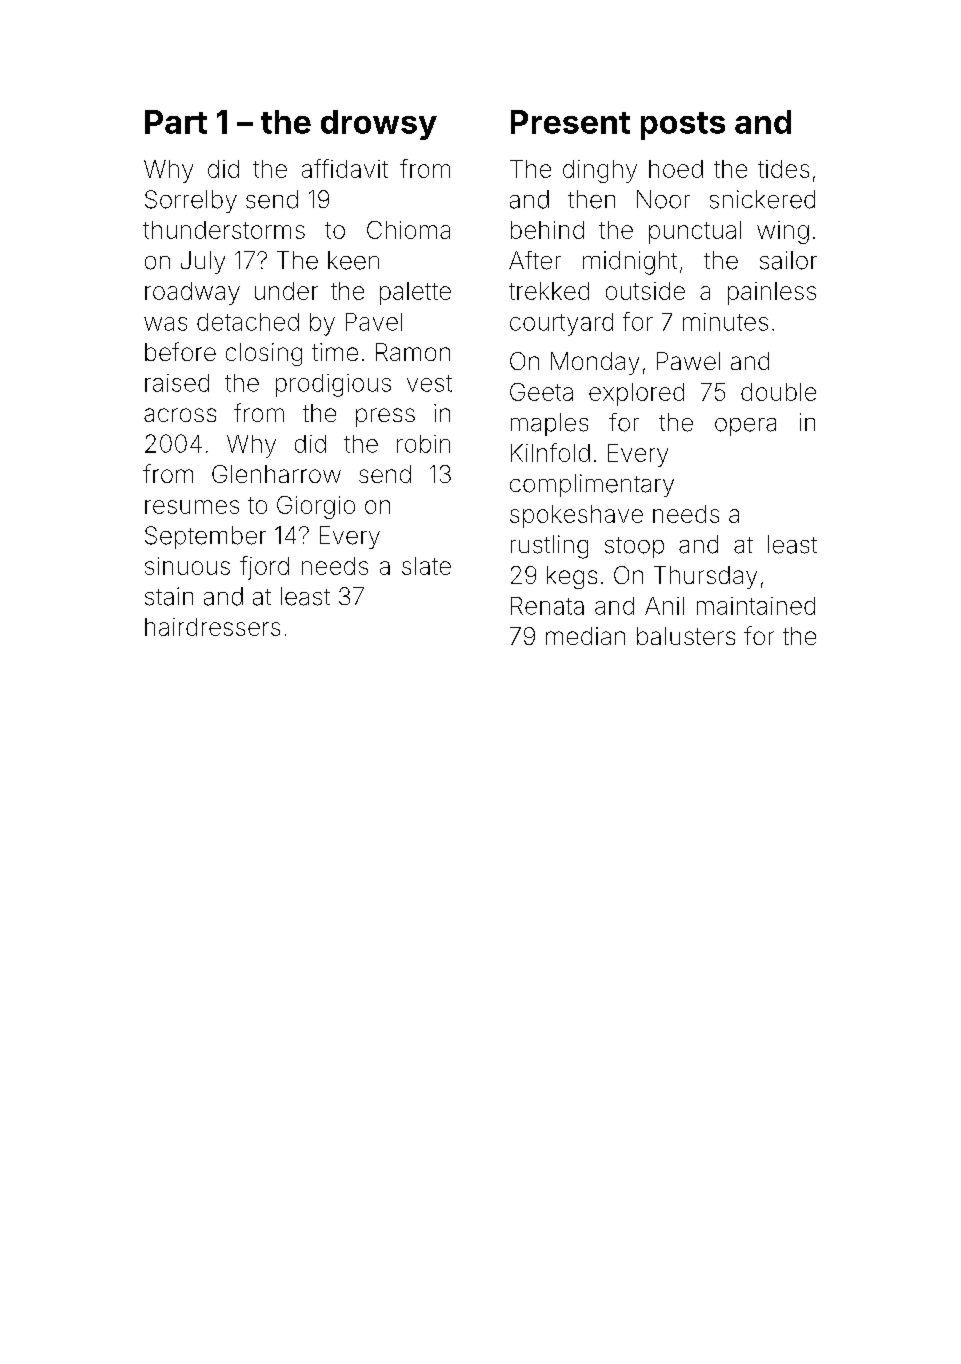 This document has height=1364, width=961. Describe the element at coordinates (212, 627) in the document. I see `hairdressers` at that location.
